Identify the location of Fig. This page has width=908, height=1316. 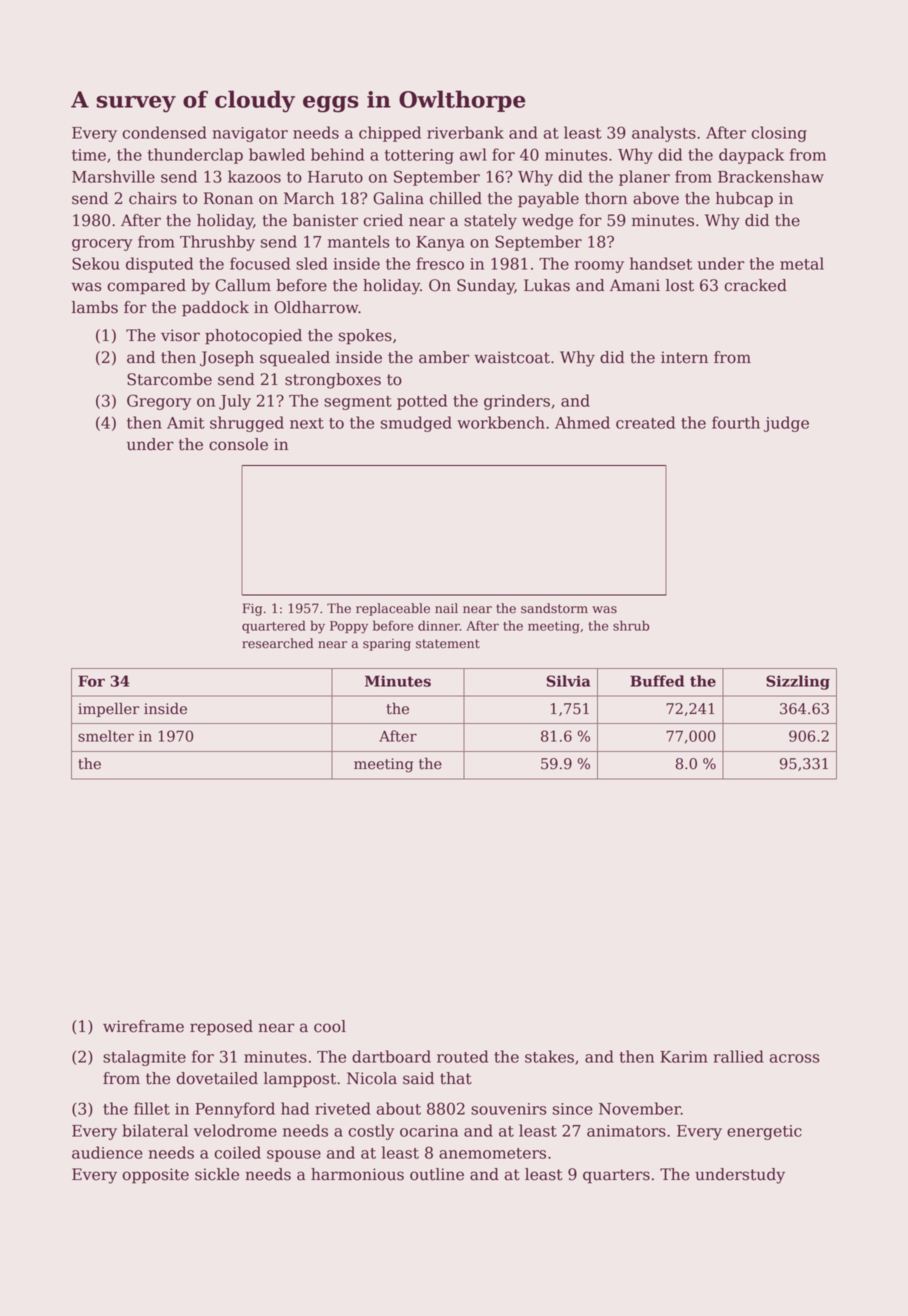
(252, 609).
